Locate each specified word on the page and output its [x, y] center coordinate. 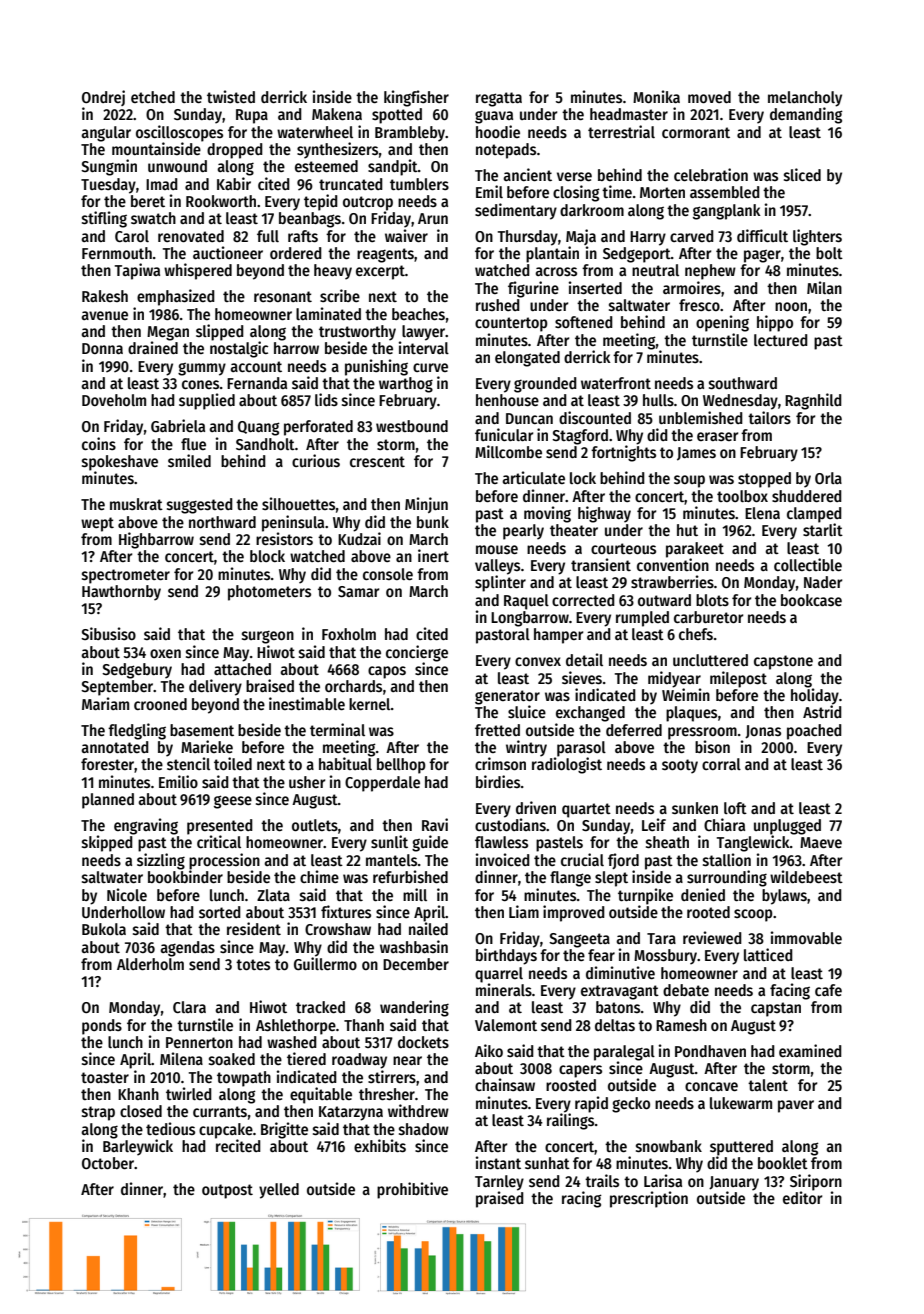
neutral [655, 270]
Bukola [104, 929]
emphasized [176, 297]
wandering [414, 1008]
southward [743, 383]
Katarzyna [351, 1113]
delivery [215, 687]
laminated [328, 313]
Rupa [252, 116]
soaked [232, 1059]
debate [686, 990]
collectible [808, 564]
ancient [527, 174]
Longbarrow [530, 619]
